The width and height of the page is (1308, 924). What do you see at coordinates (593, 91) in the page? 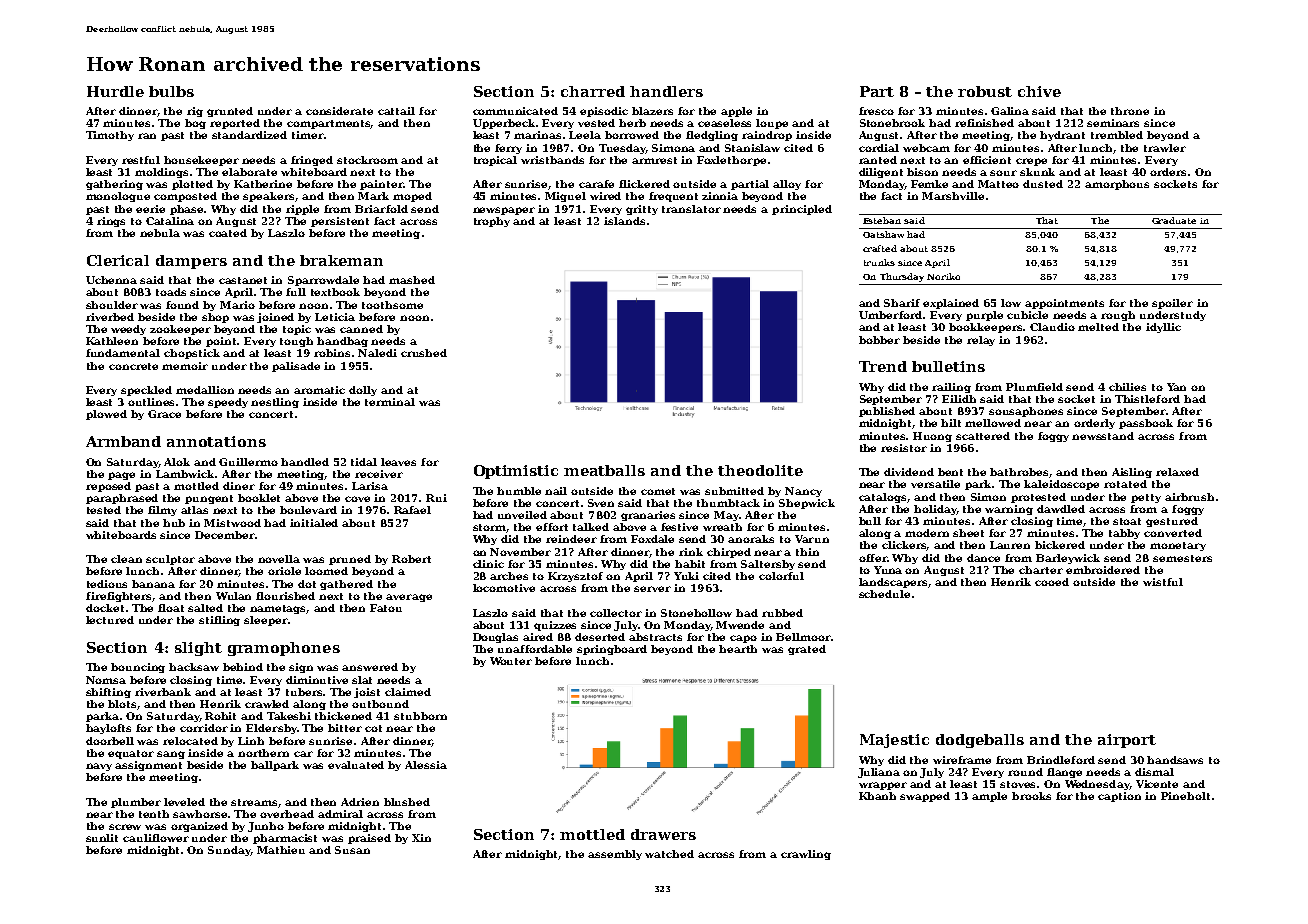
I see `charred` at bounding box center [593, 91].
